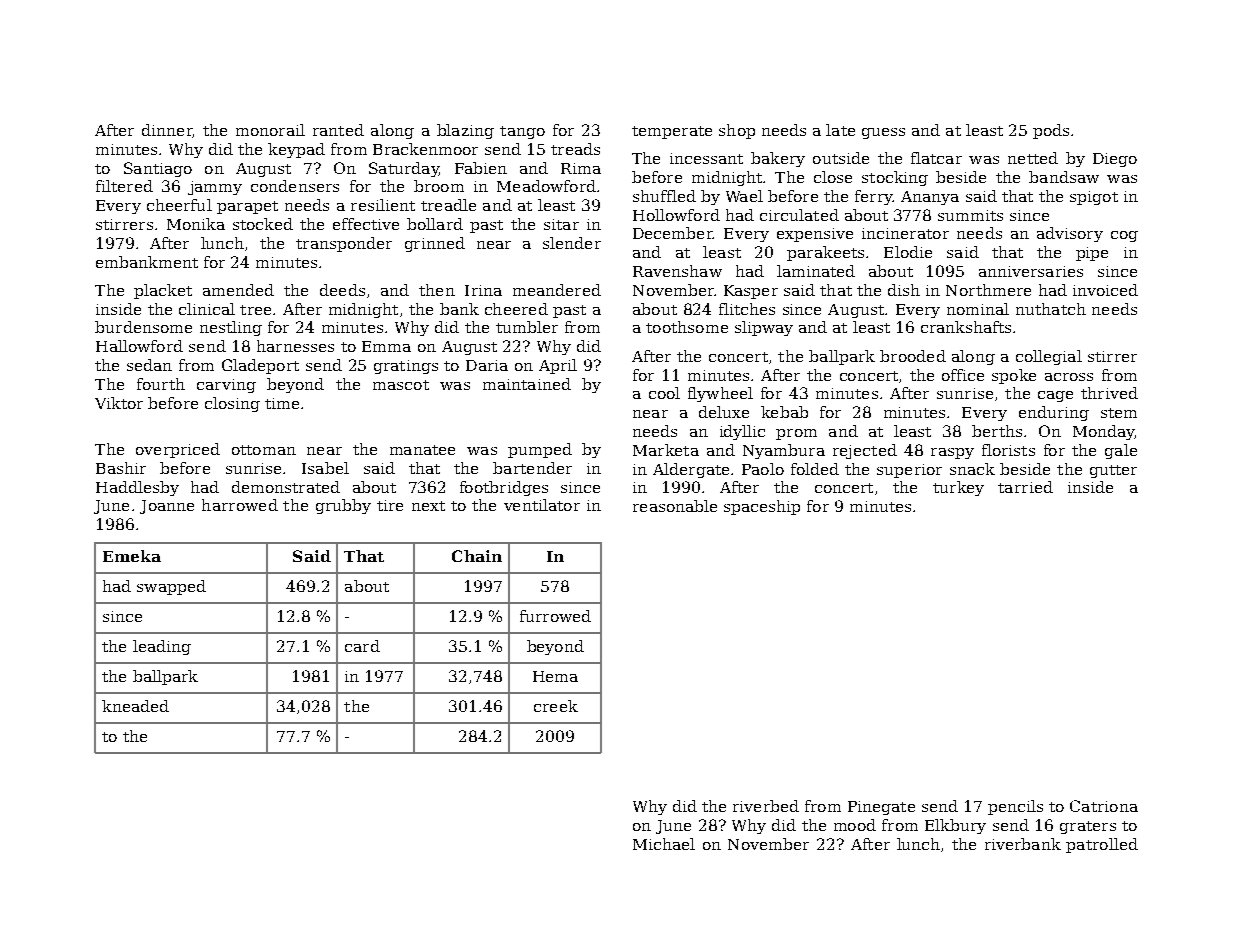 The image size is (1233, 952). I want to click on riverbed, so click(766, 806).
